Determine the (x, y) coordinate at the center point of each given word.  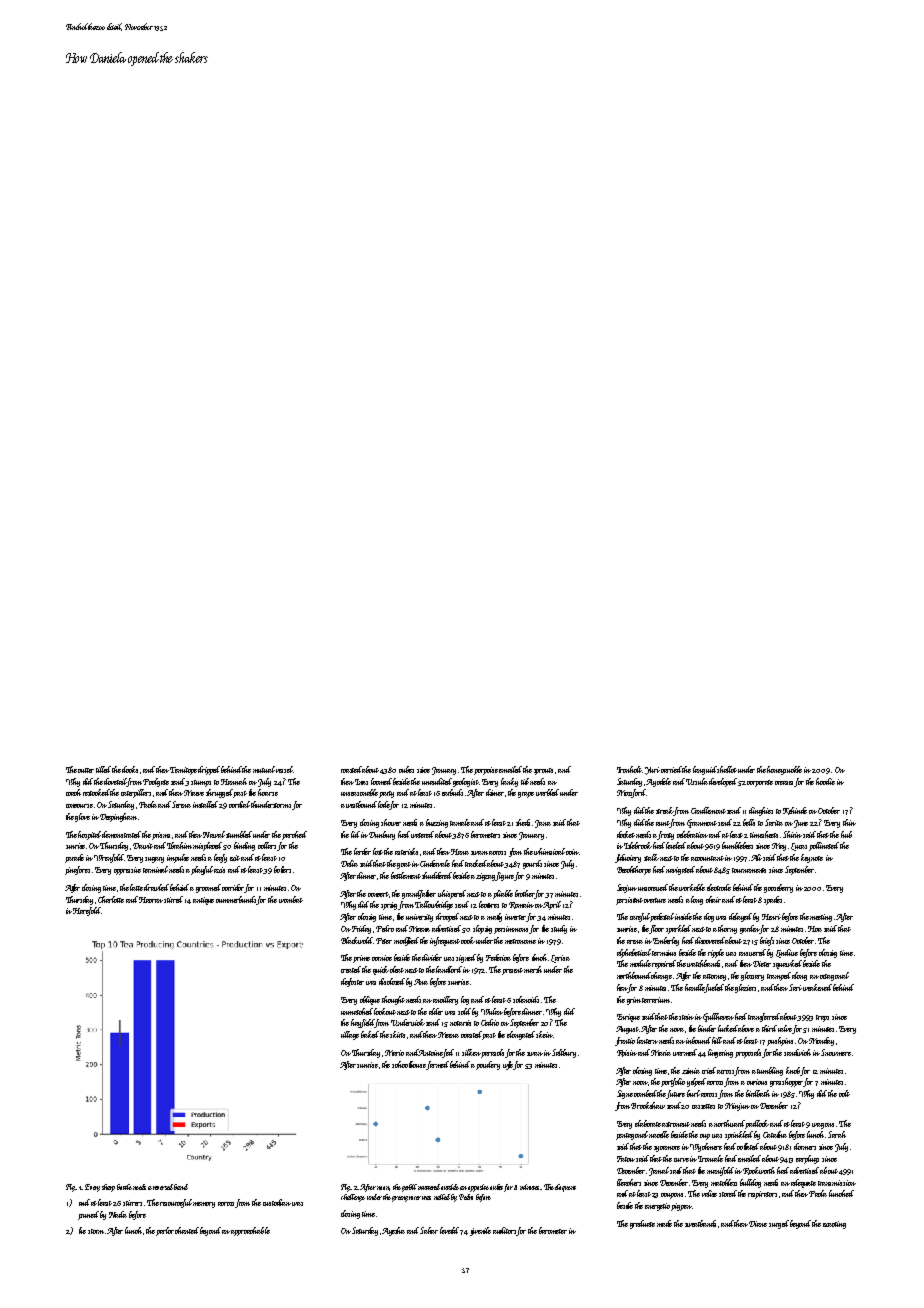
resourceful (176, 1203)
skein (544, 1034)
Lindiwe (787, 953)
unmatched (358, 1011)
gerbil (409, 1188)
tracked (476, 863)
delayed (740, 917)
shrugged (220, 793)
